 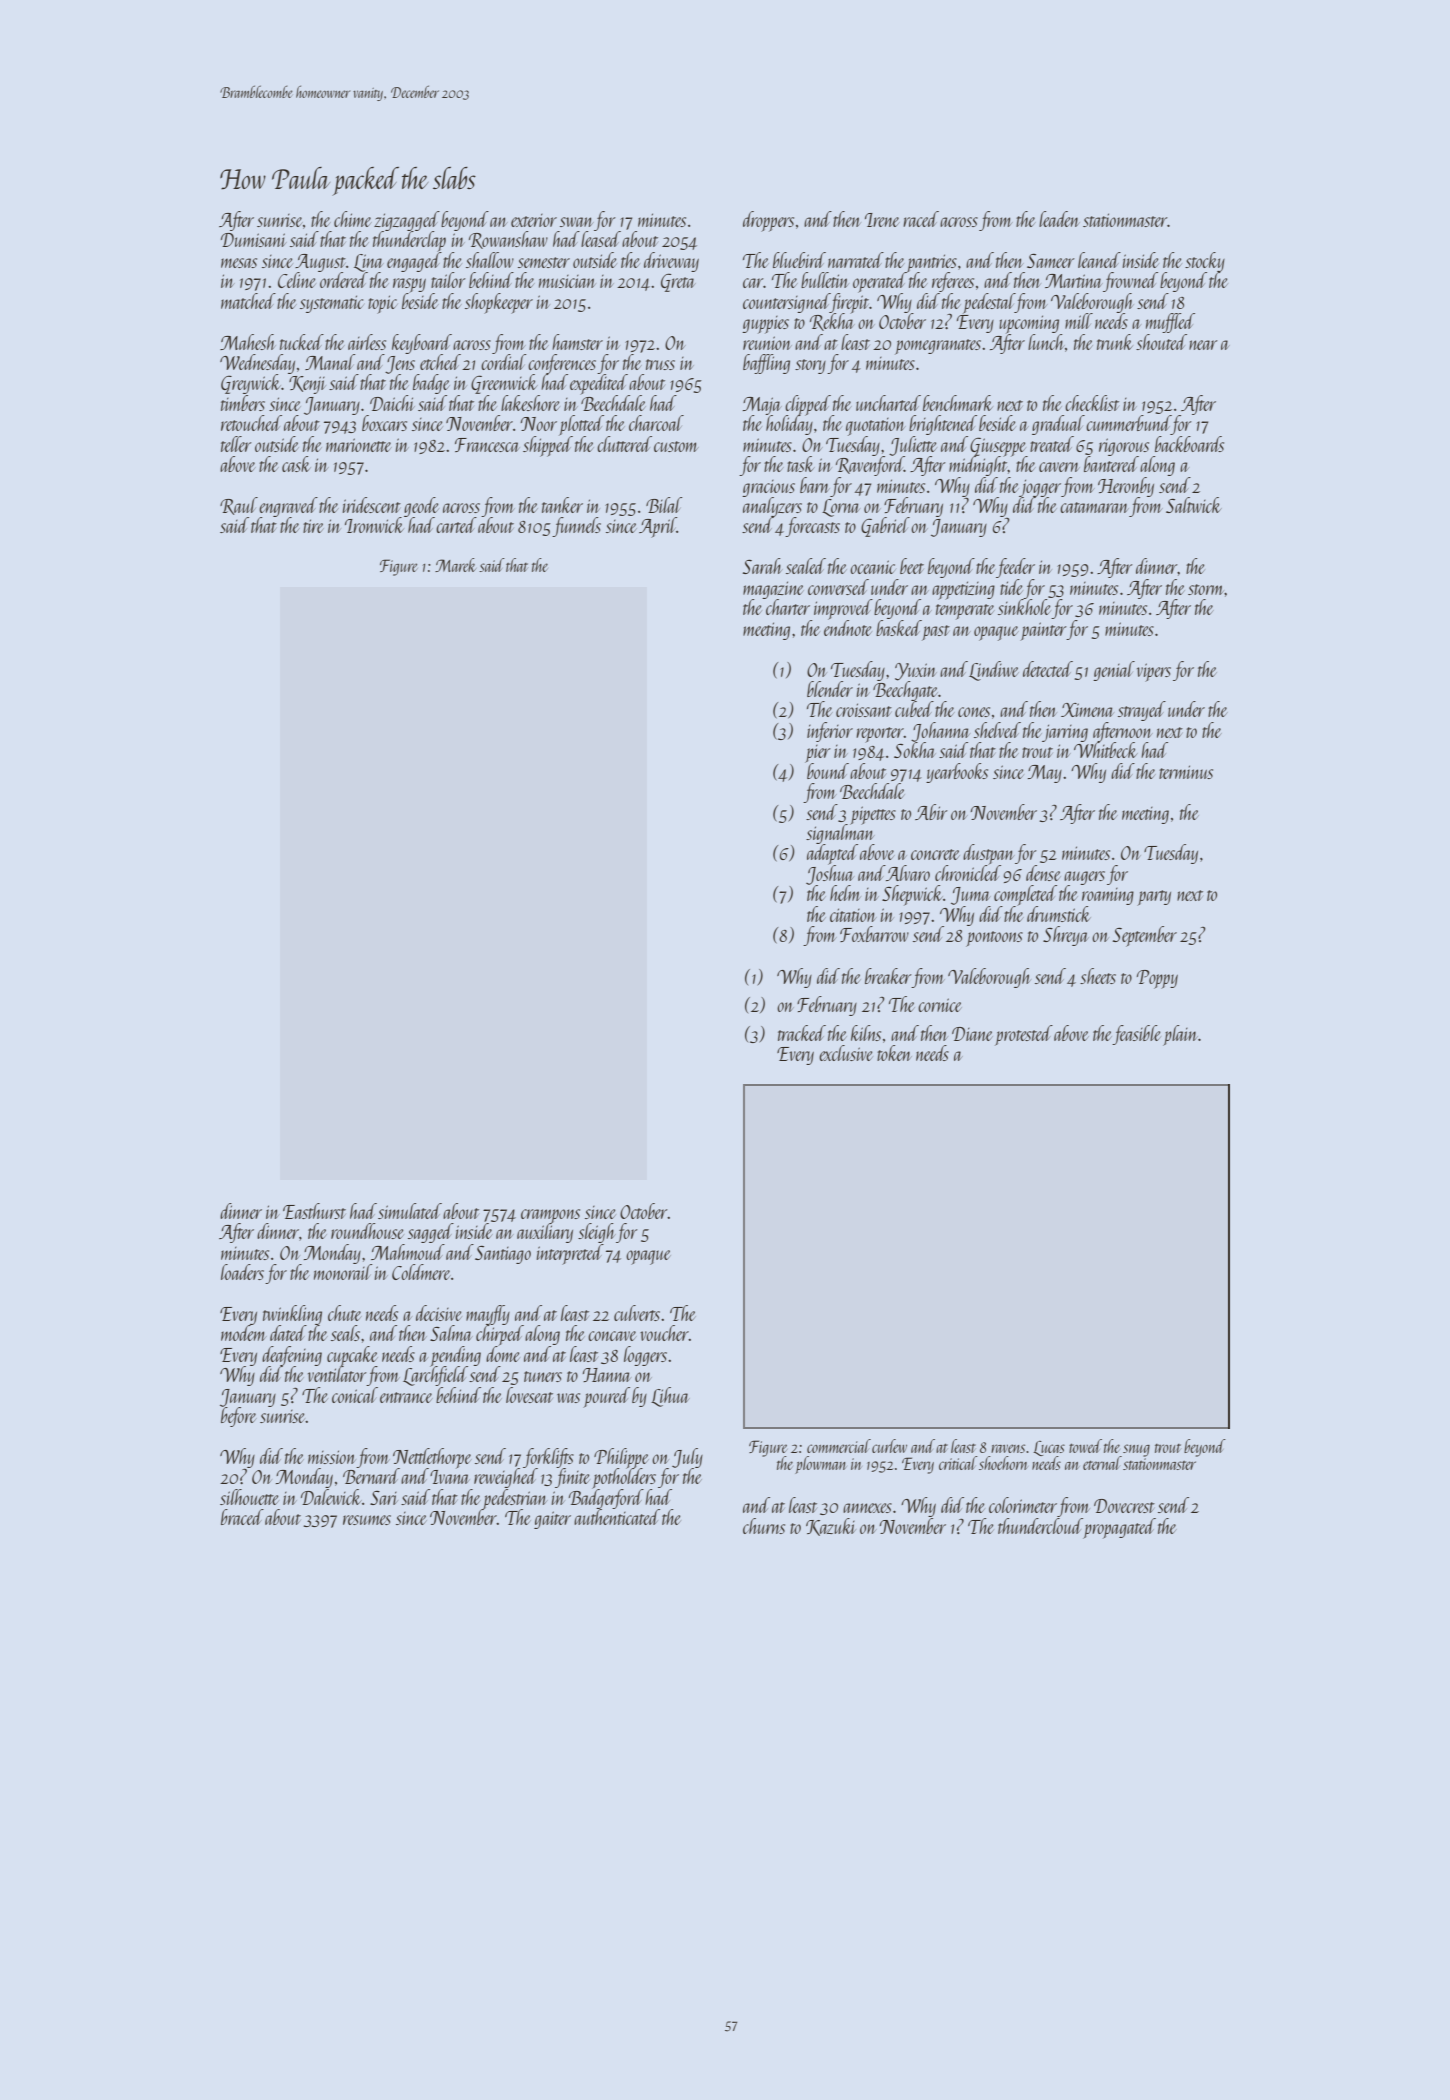 What do you see at coordinates (248, 301) in the screenshot?
I see `matched` at bounding box center [248, 301].
